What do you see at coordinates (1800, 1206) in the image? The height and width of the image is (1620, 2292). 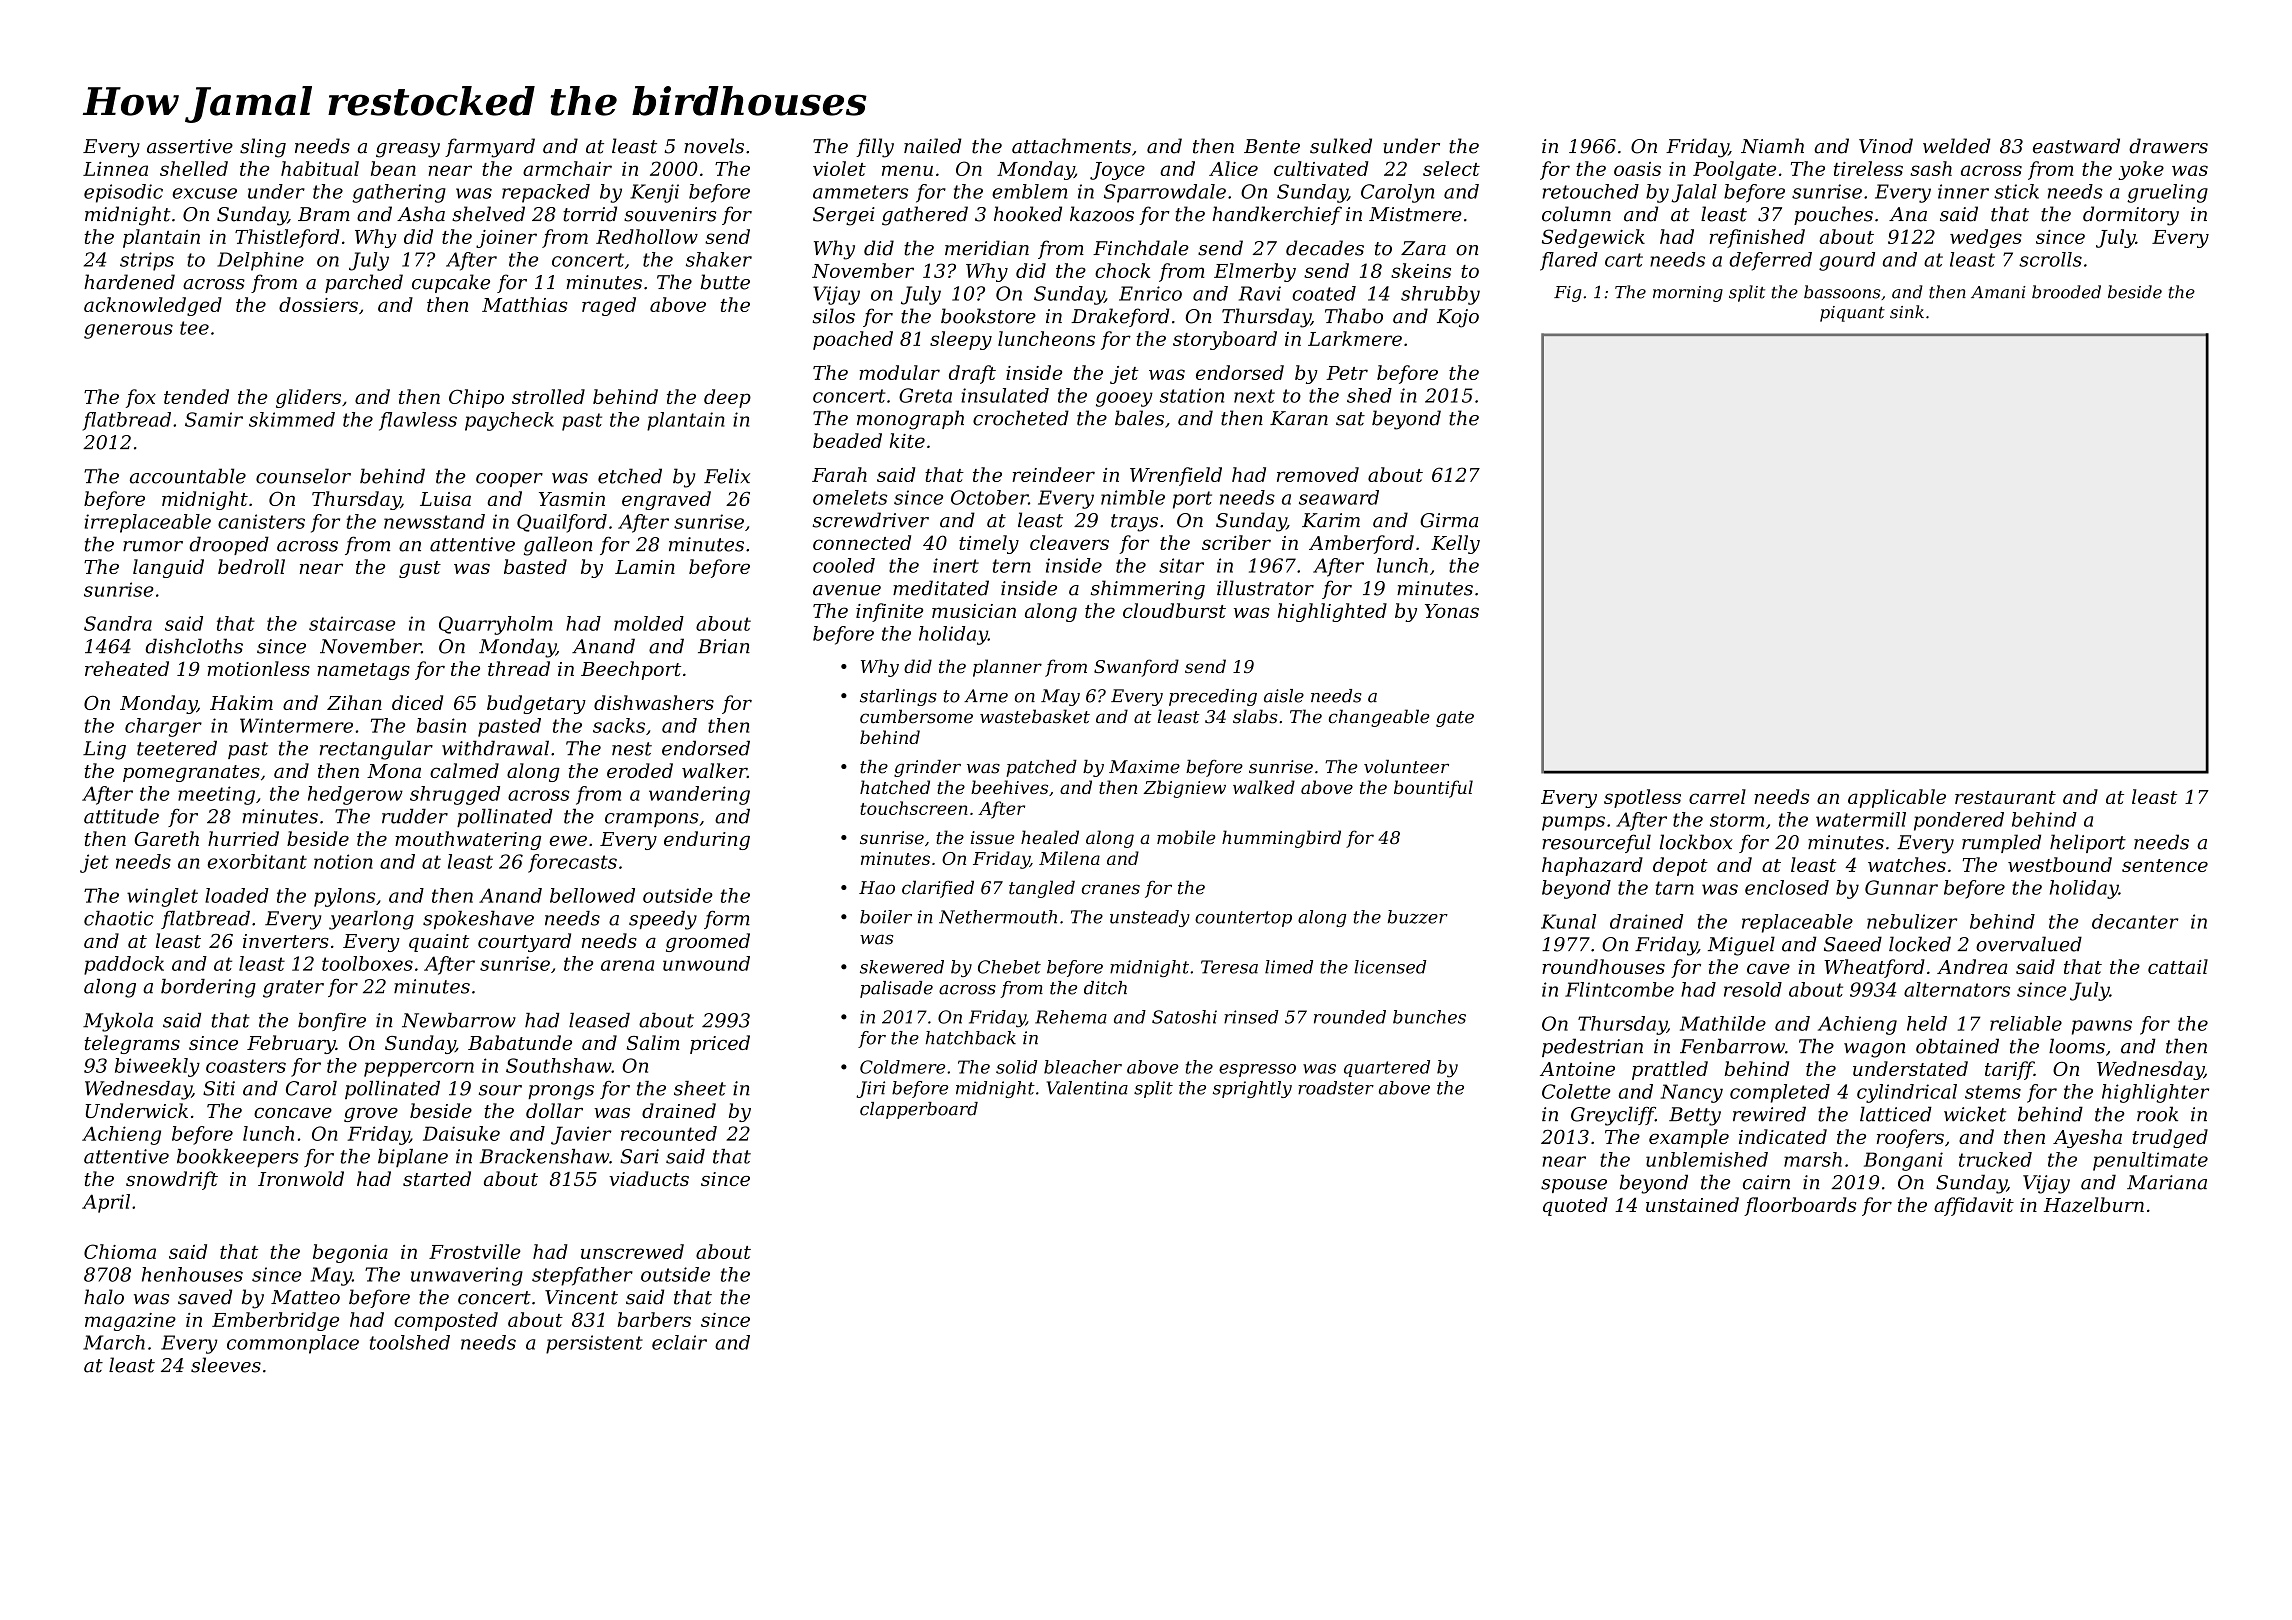 I see `floorboards` at bounding box center [1800, 1206].
